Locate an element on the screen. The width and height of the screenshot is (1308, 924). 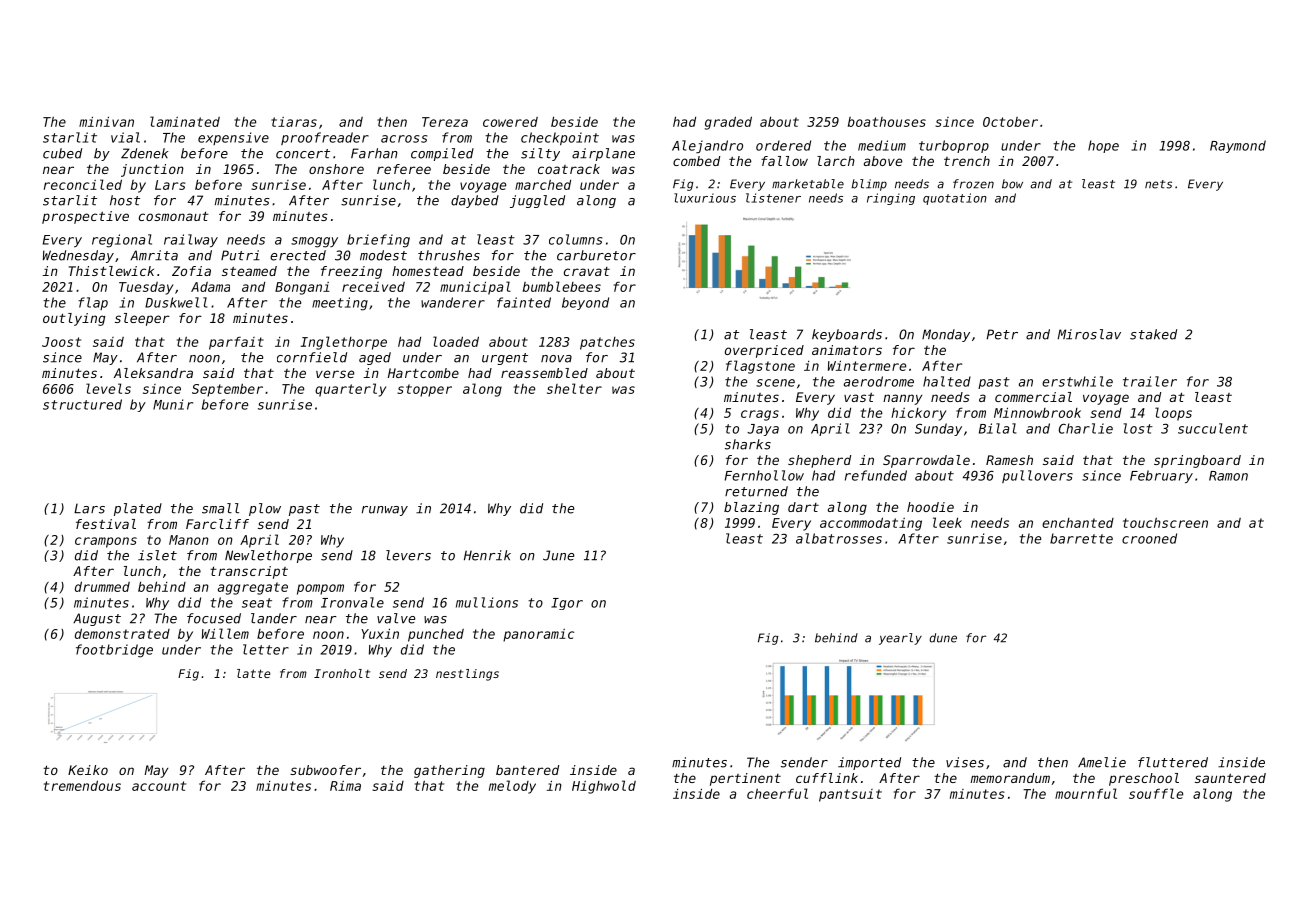
small is located at coordinates (220, 508).
